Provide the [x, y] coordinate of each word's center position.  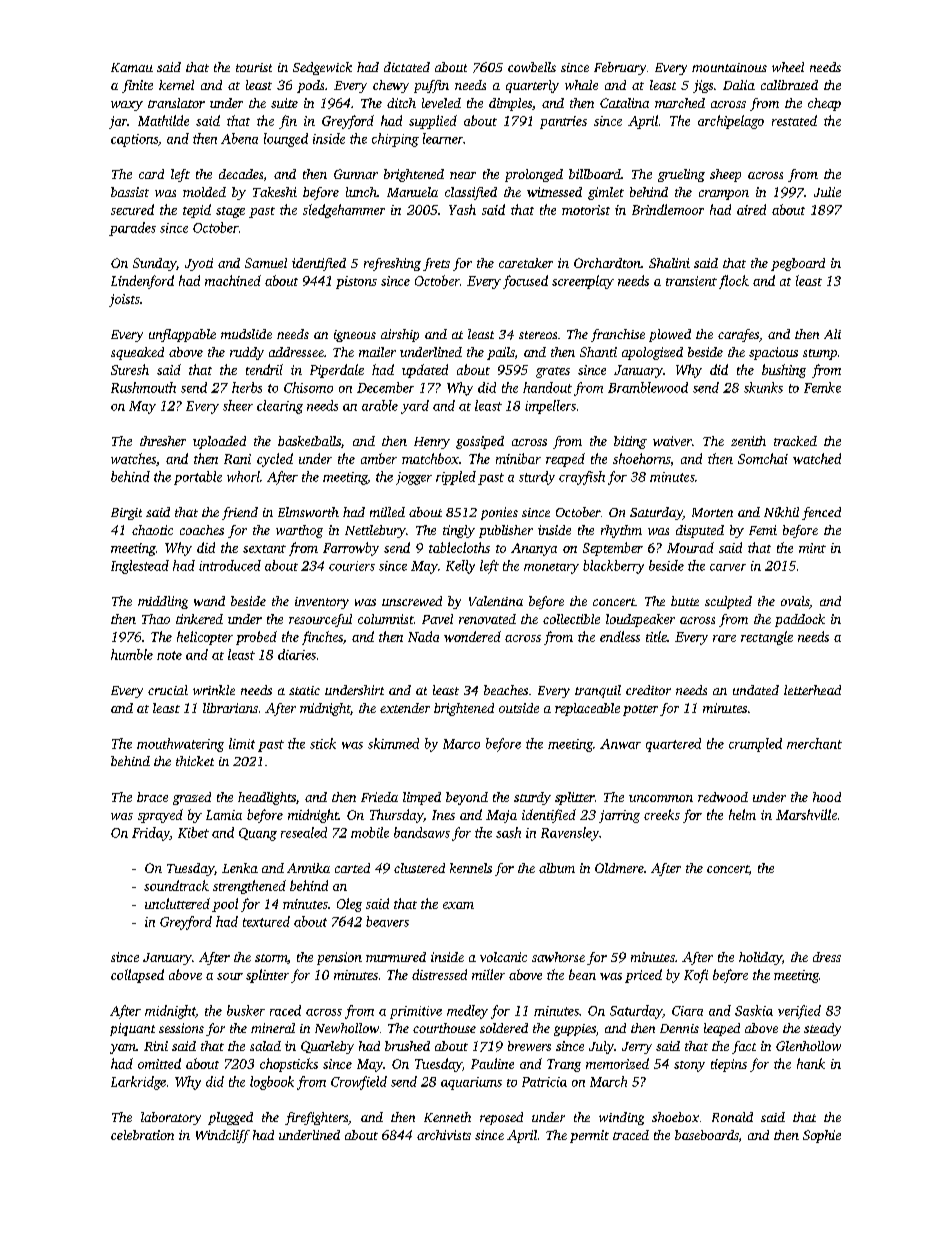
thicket [195, 761]
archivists [444, 1135]
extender [405, 708]
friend [240, 513]
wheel [788, 67]
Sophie [822, 1136]
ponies [499, 513]
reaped [565, 460]
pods [310, 86]
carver [728, 567]
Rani [237, 459]
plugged [230, 1118]
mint [812, 548]
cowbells [532, 67]
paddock [800, 620]
